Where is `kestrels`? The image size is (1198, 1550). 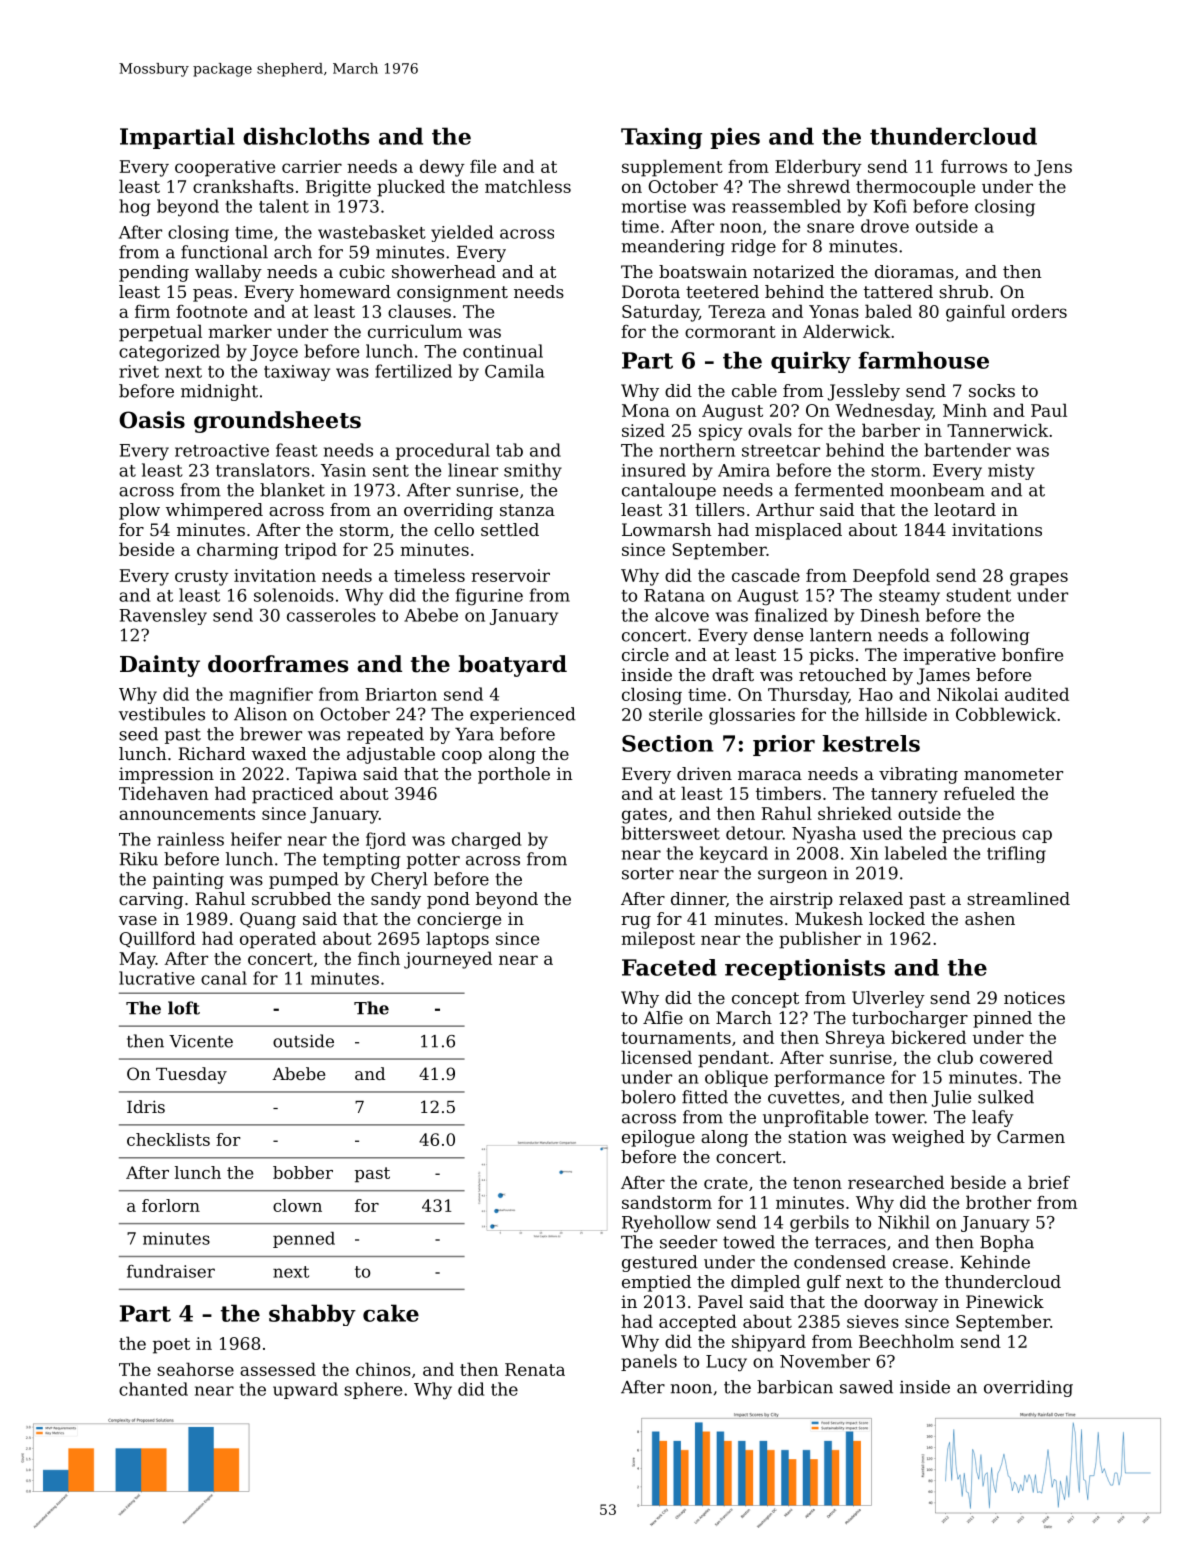
kestrels is located at coordinates (871, 743).
